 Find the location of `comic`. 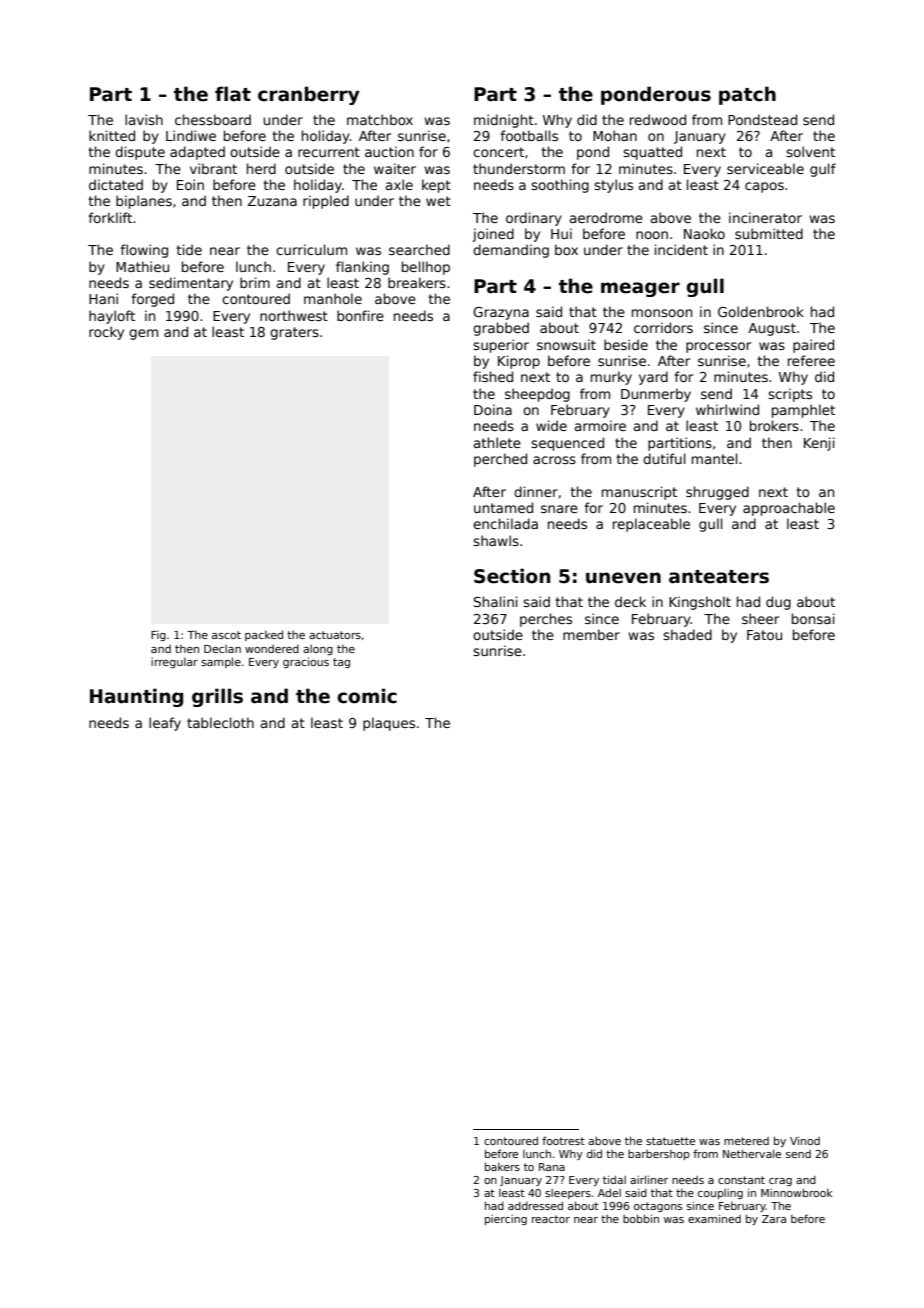

comic is located at coordinates (367, 696).
